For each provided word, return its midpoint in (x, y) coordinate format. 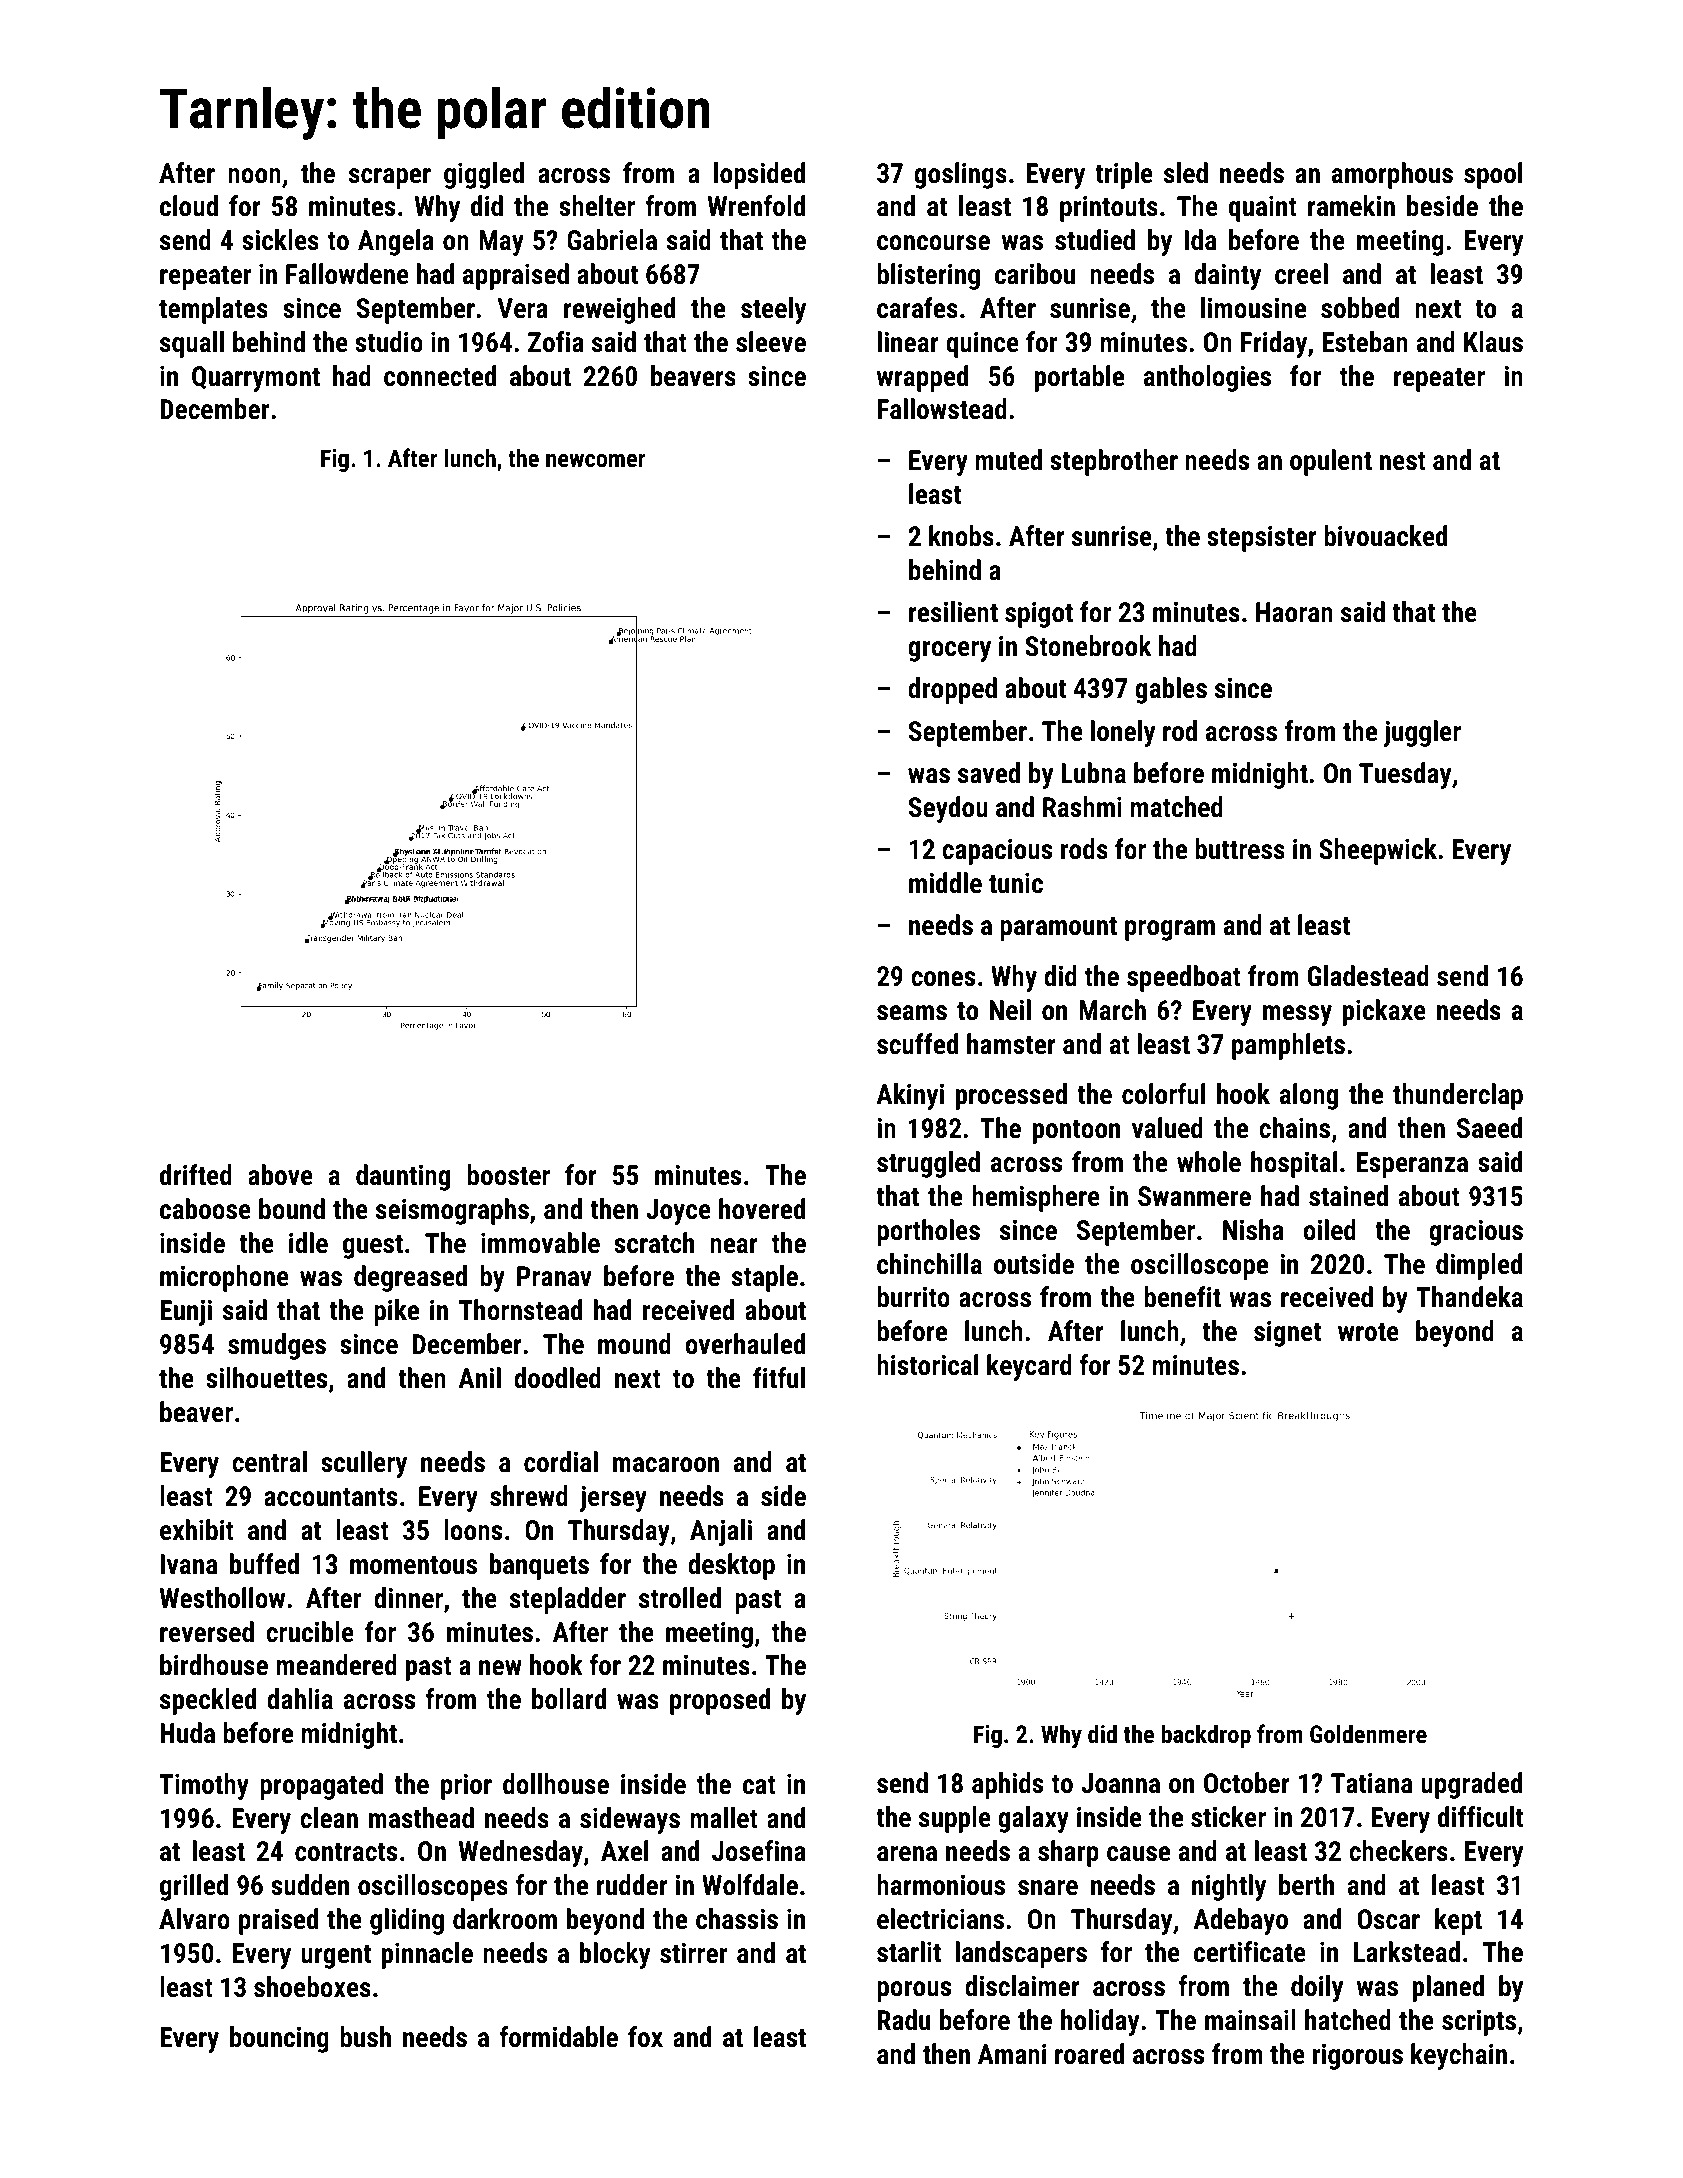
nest (1403, 461)
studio (389, 342)
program (1170, 930)
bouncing (279, 2039)
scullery (364, 1464)
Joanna (1120, 1783)
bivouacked (1385, 536)
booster (508, 1175)
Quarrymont (256, 379)
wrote (1368, 1332)
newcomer (596, 460)
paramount (1058, 929)
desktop (731, 1566)
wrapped (922, 378)
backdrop (1206, 1736)
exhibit (197, 1530)
